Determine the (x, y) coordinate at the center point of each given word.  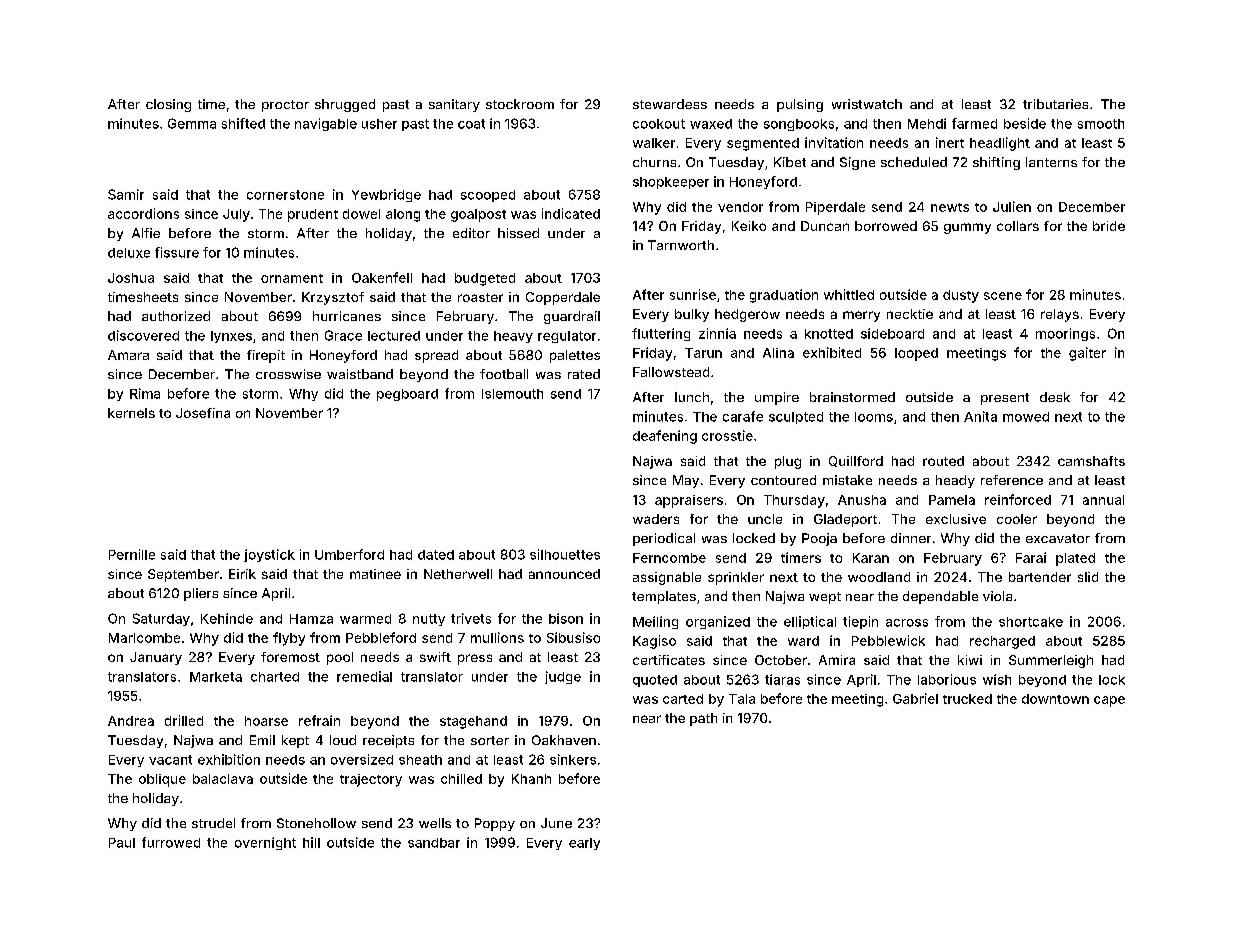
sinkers (573, 759)
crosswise (288, 374)
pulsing (800, 105)
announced (564, 574)
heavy (513, 337)
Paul (122, 843)
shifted (243, 123)
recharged (1002, 642)
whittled (849, 294)
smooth (1101, 124)
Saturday (161, 619)
